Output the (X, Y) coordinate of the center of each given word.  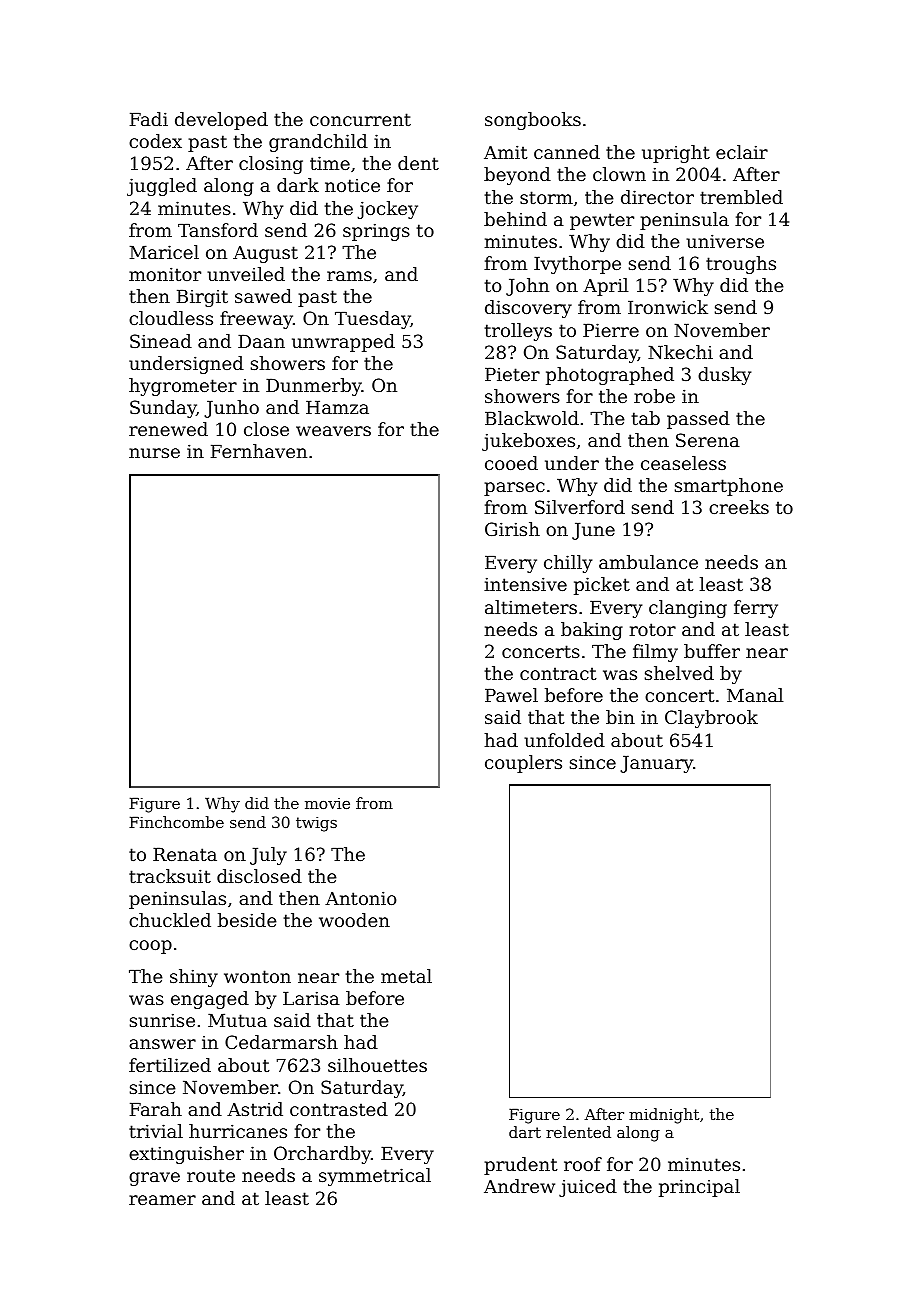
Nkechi (680, 352)
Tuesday (373, 320)
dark (298, 185)
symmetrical (375, 1177)
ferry (756, 609)
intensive (525, 584)
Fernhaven (259, 451)
